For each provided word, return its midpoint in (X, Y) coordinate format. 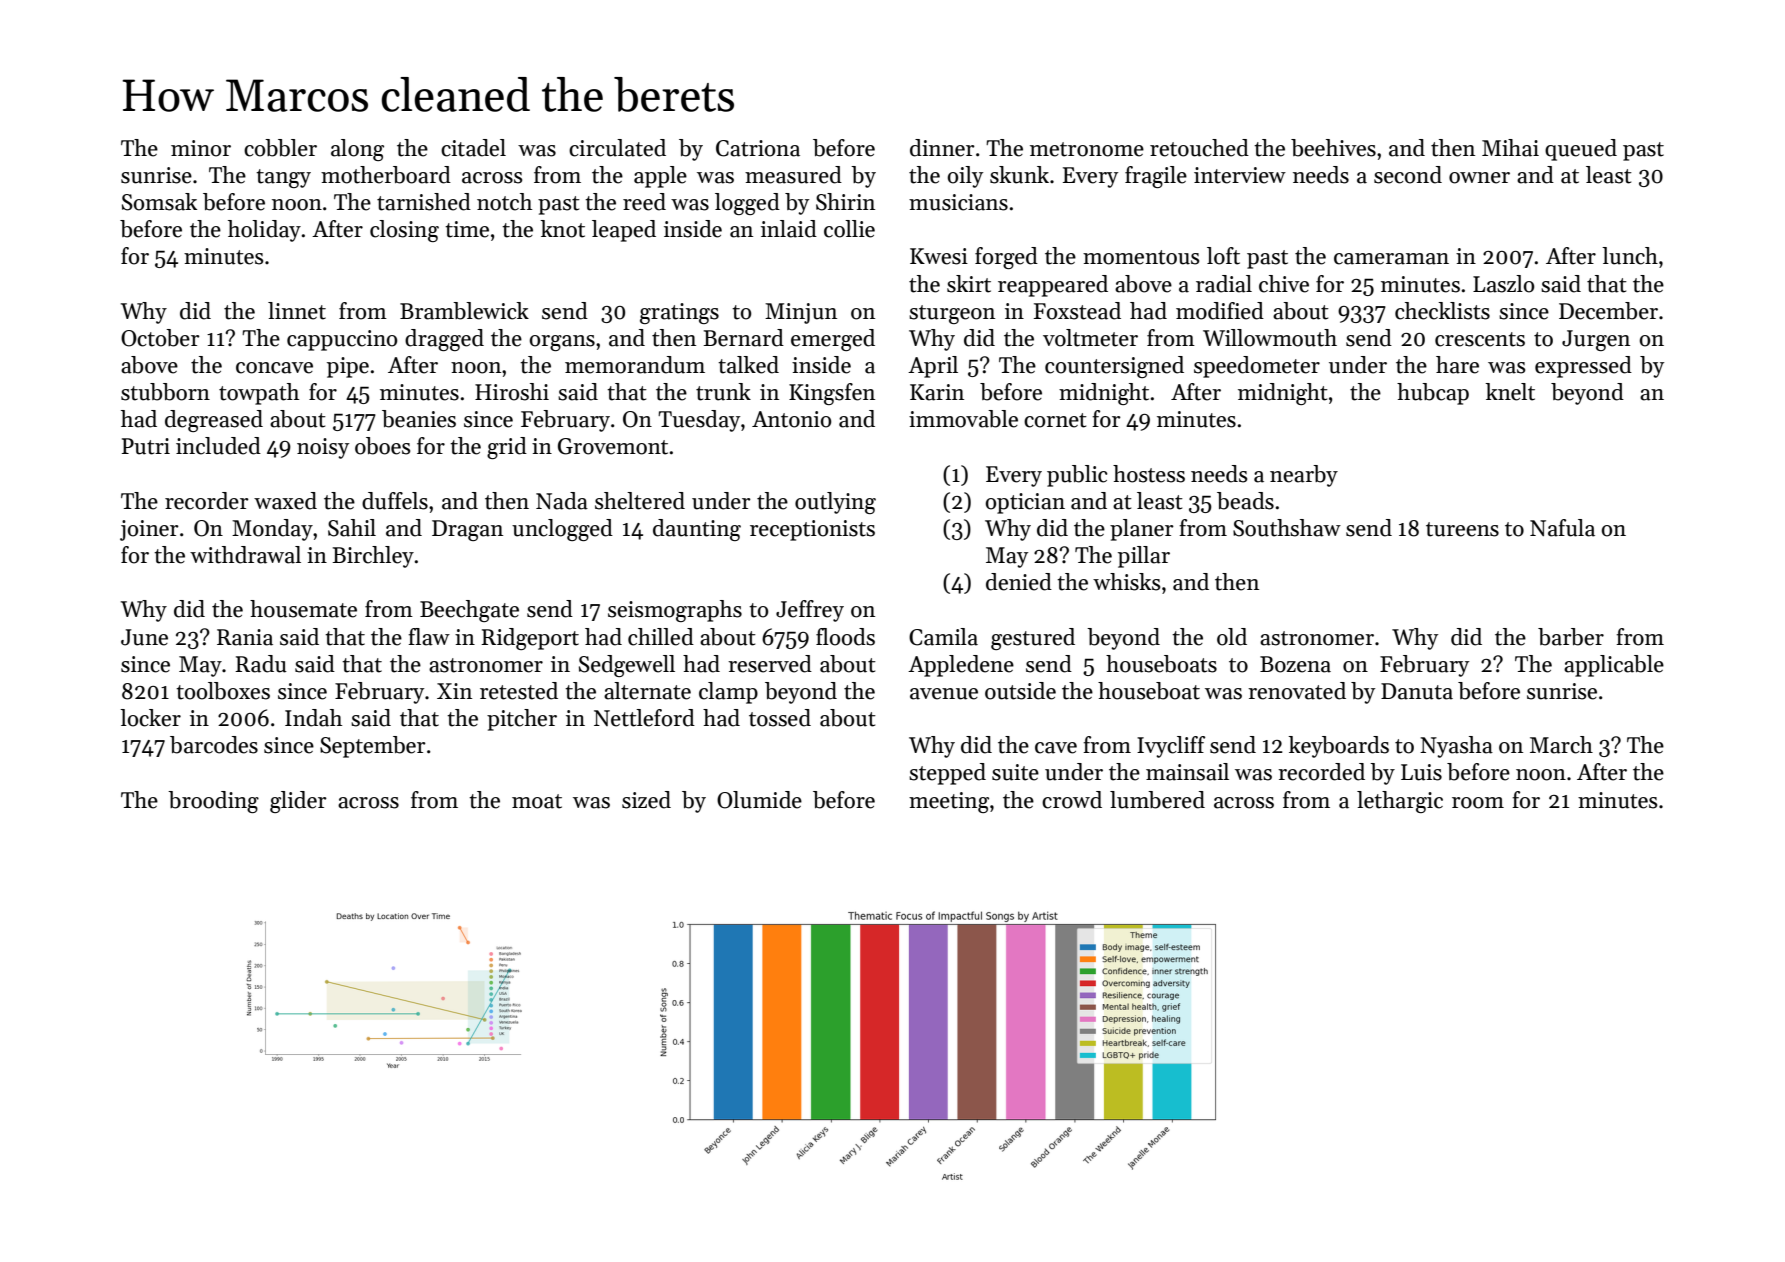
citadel (473, 148)
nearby (1304, 476)
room (1478, 803)
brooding (213, 802)
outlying (835, 503)
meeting (949, 802)
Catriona (758, 148)
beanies (419, 419)
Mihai (1510, 148)
